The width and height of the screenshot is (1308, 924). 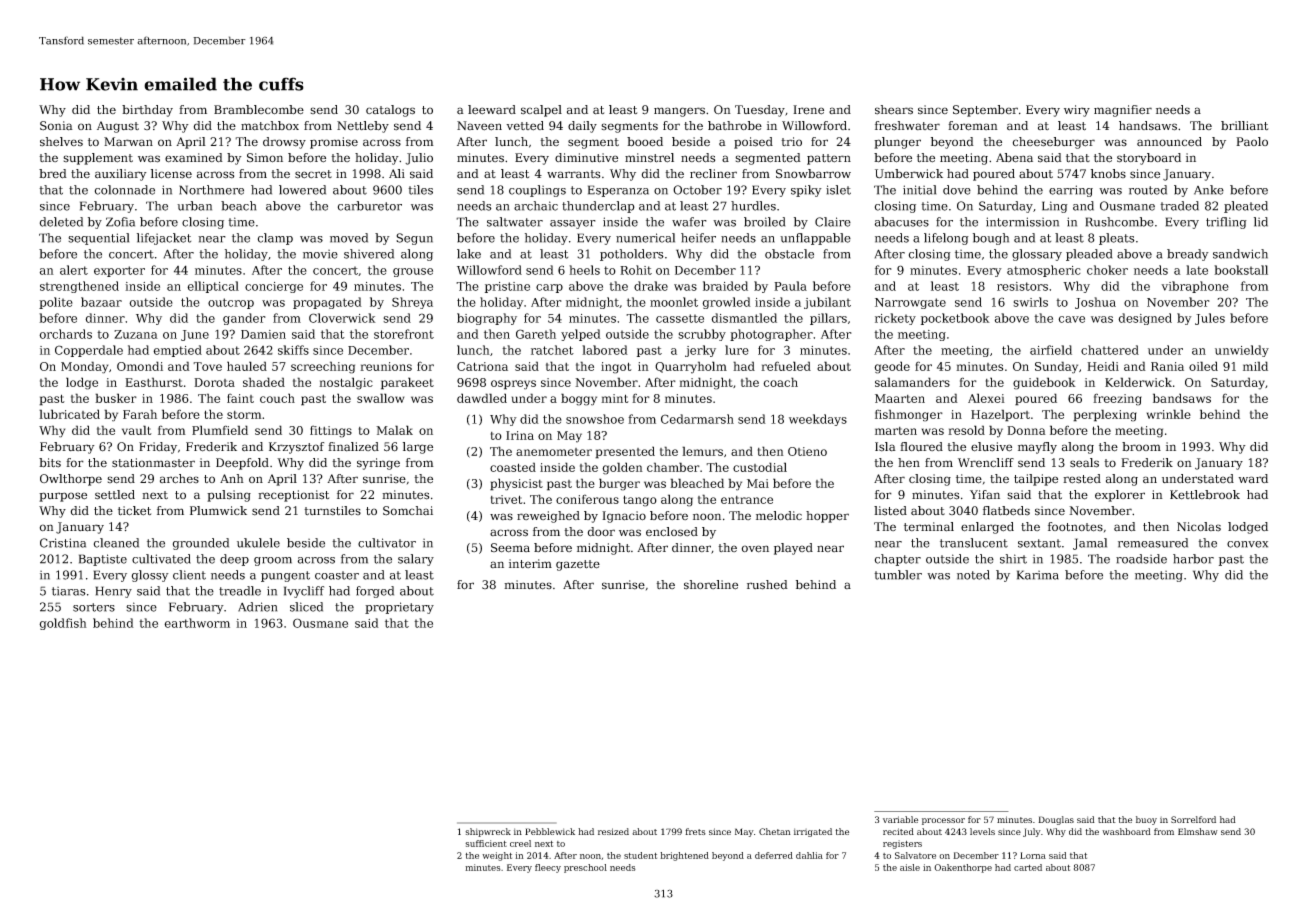 What do you see at coordinates (1110, 350) in the screenshot?
I see `chattered` at bounding box center [1110, 350].
